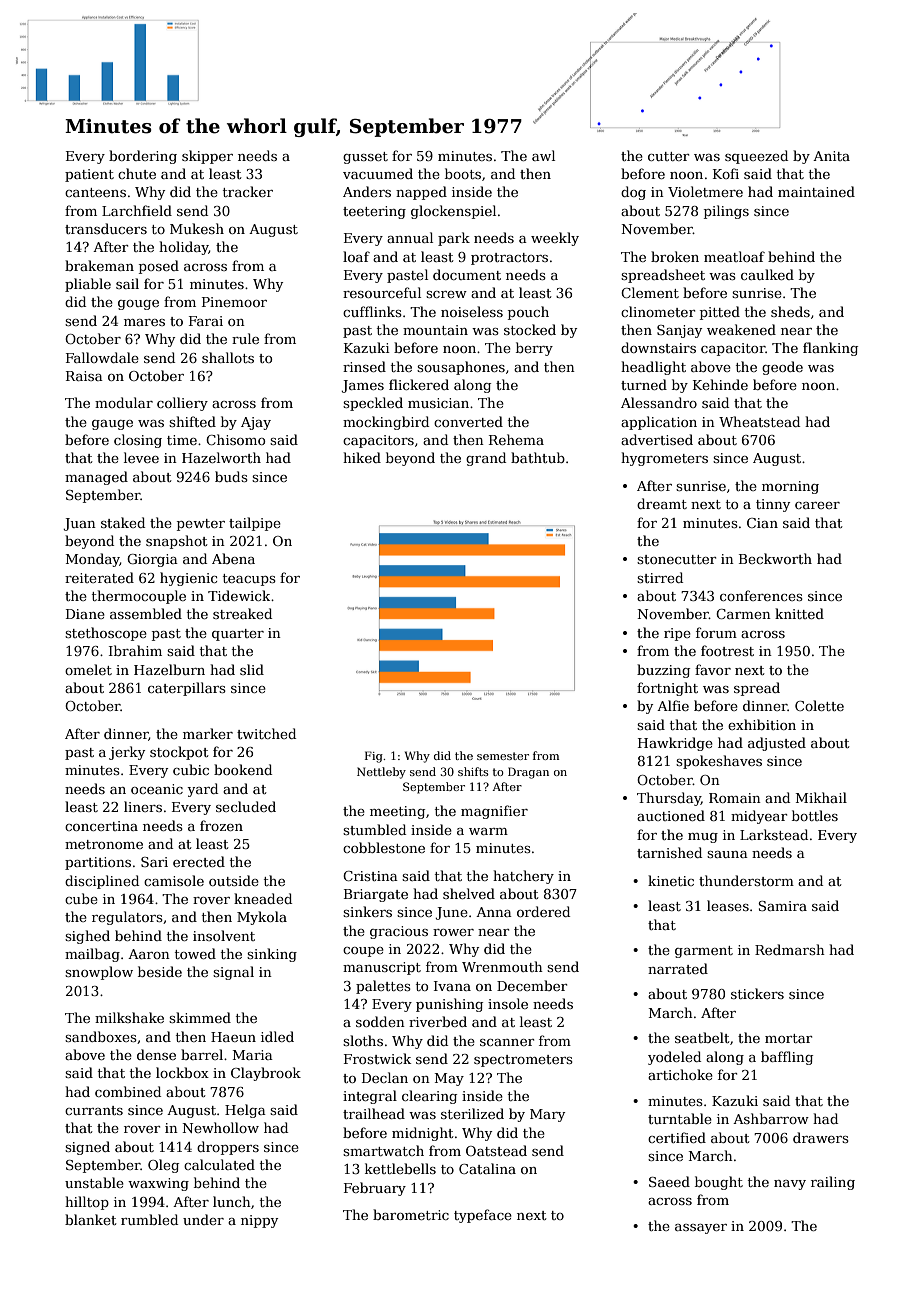 This screenshot has height=1308, width=924. What do you see at coordinates (454, 239) in the screenshot?
I see `park` at bounding box center [454, 239].
